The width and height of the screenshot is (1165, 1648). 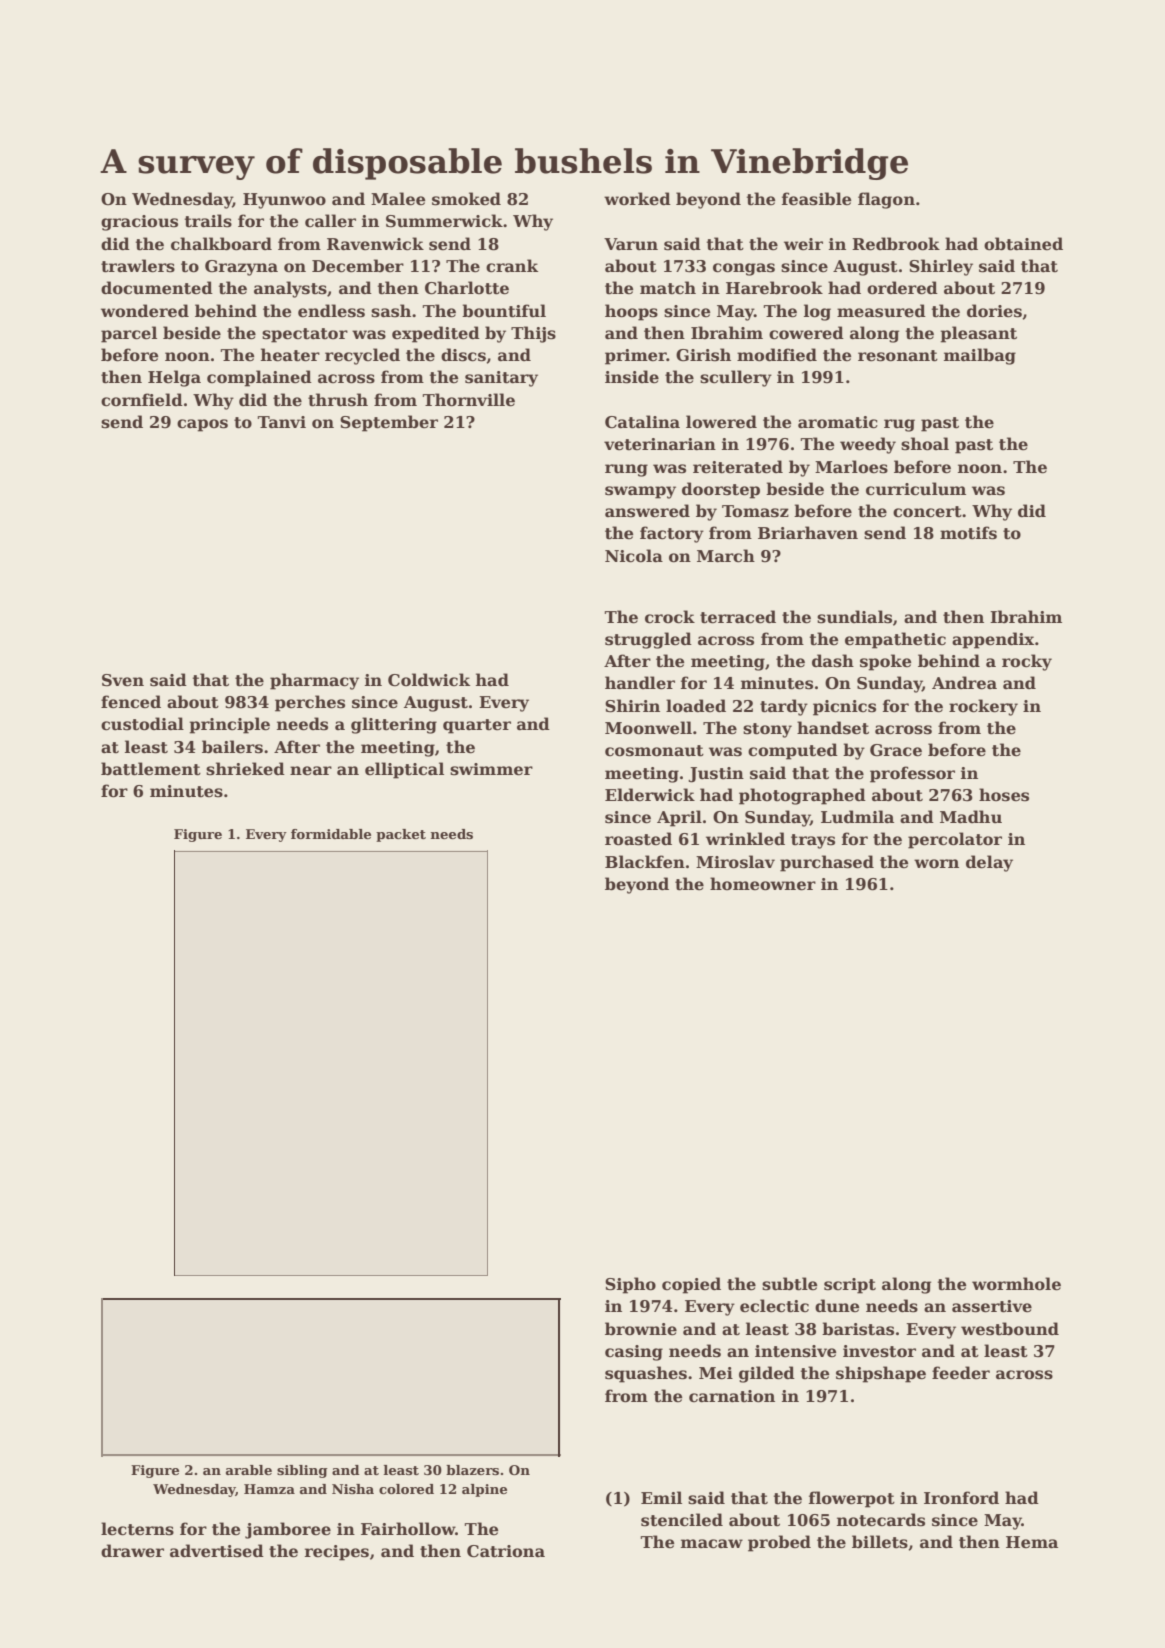 What do you see at coordinates (331, 834) in the screenshot?
I see `formidable` at bounding box center [331, 834].
